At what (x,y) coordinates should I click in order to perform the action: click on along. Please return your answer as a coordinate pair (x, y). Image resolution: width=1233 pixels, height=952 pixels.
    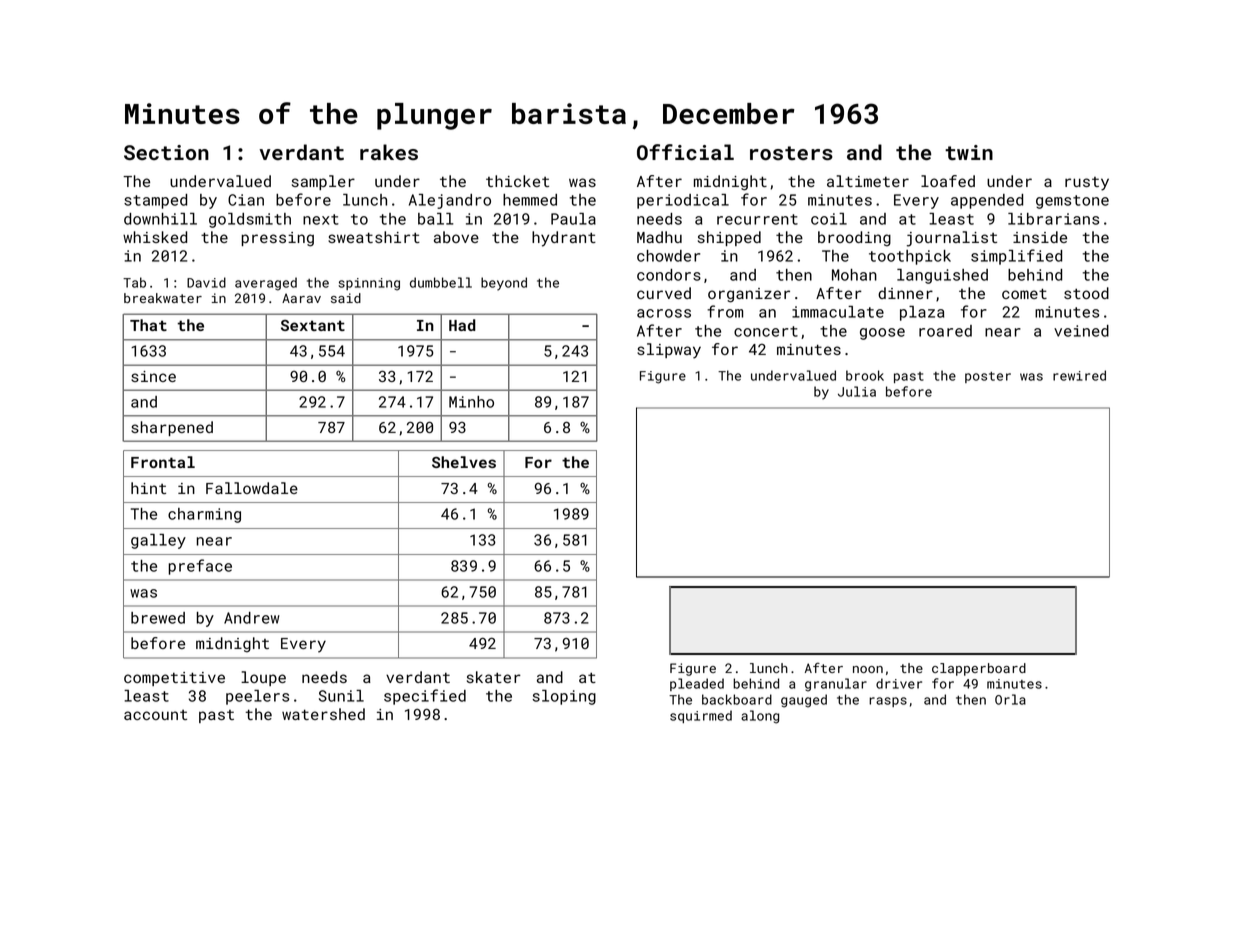
    Looking at the image, I should click on (760, 717).
